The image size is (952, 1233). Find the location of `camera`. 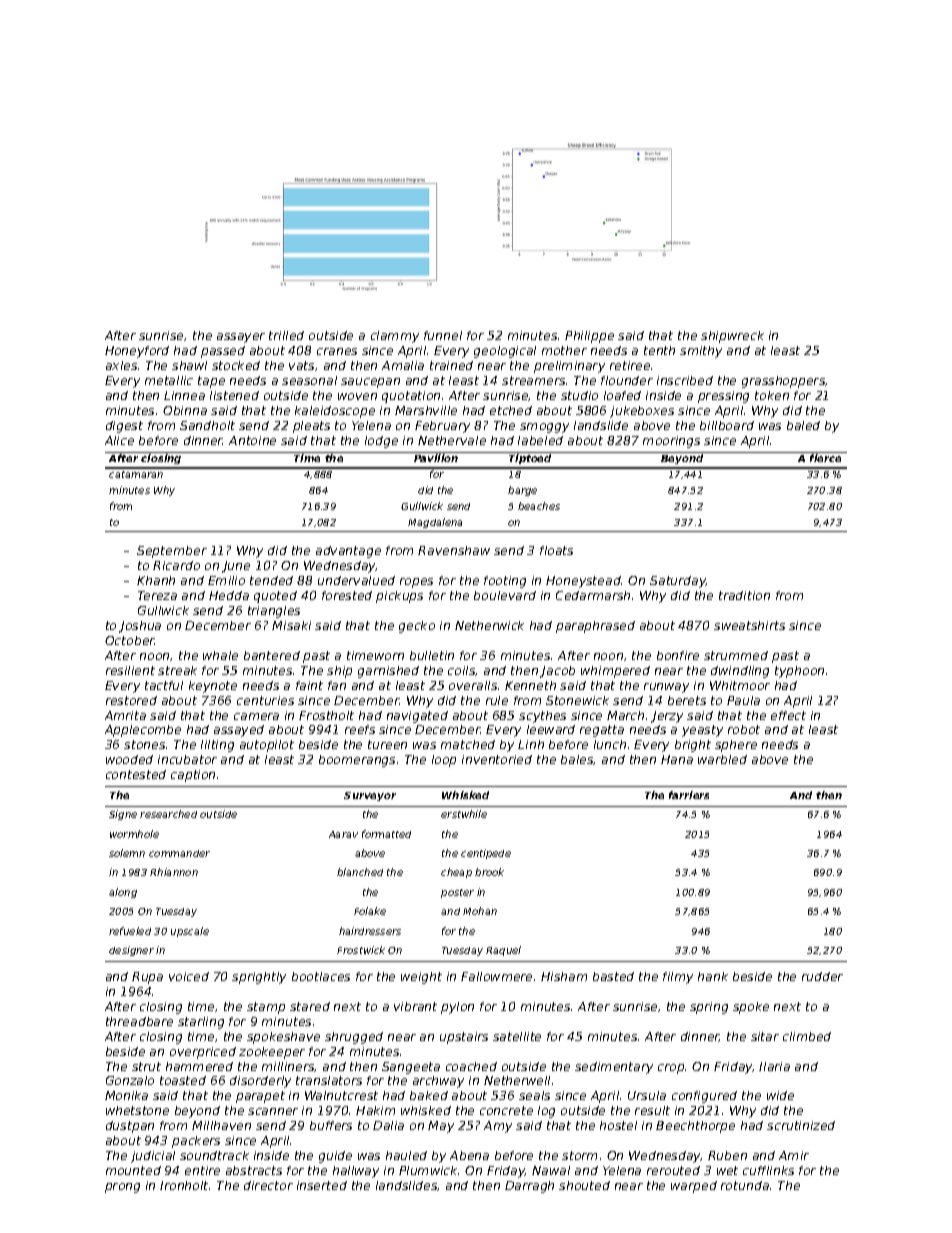

camera is located at coordinates (256, 716).
